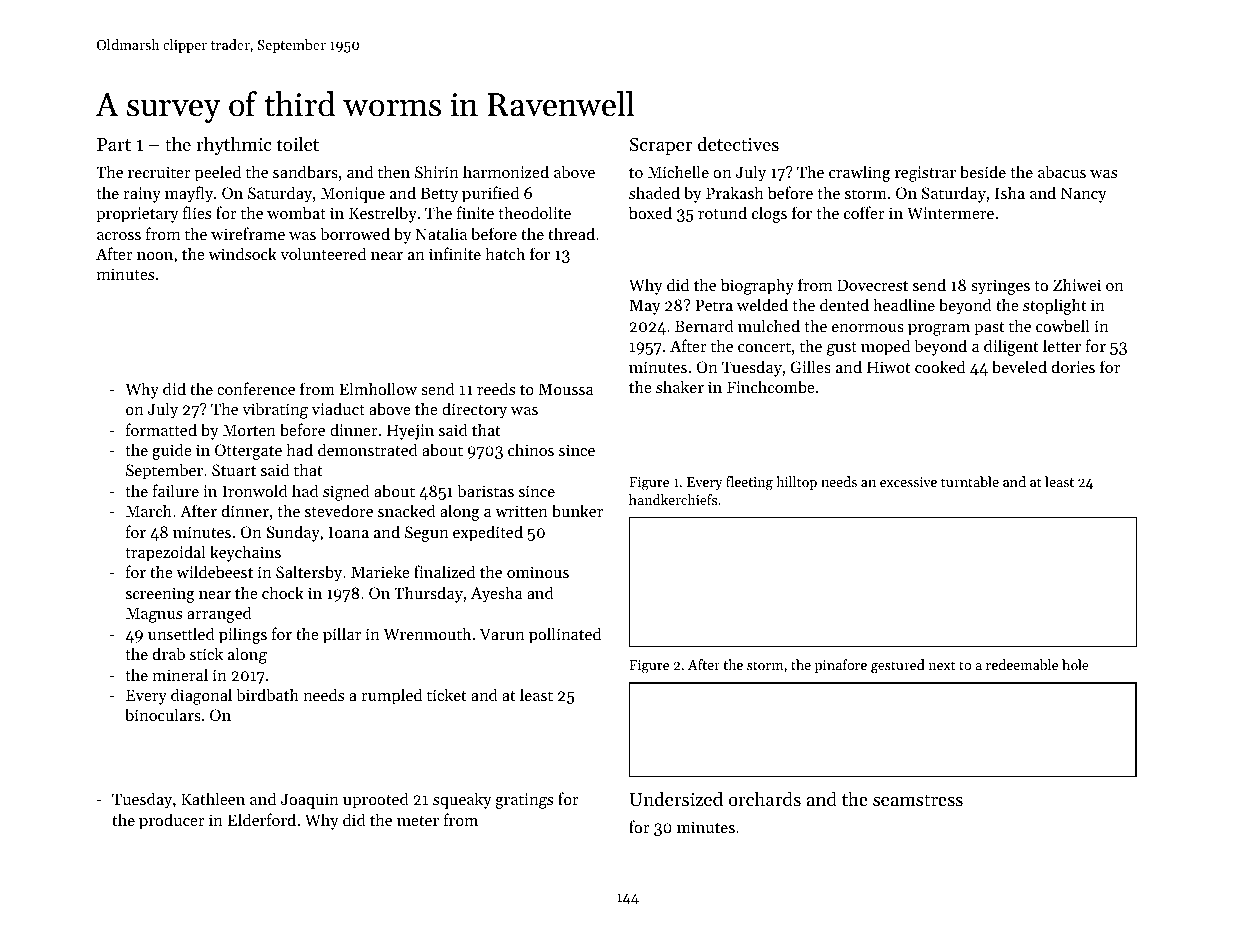 Image resolution: width=1233 pixels, height=952 pixels. What do you see at coordinates (565, 635) in the screenshot?
I see `pollinated` at bounding box center [565, 635].
